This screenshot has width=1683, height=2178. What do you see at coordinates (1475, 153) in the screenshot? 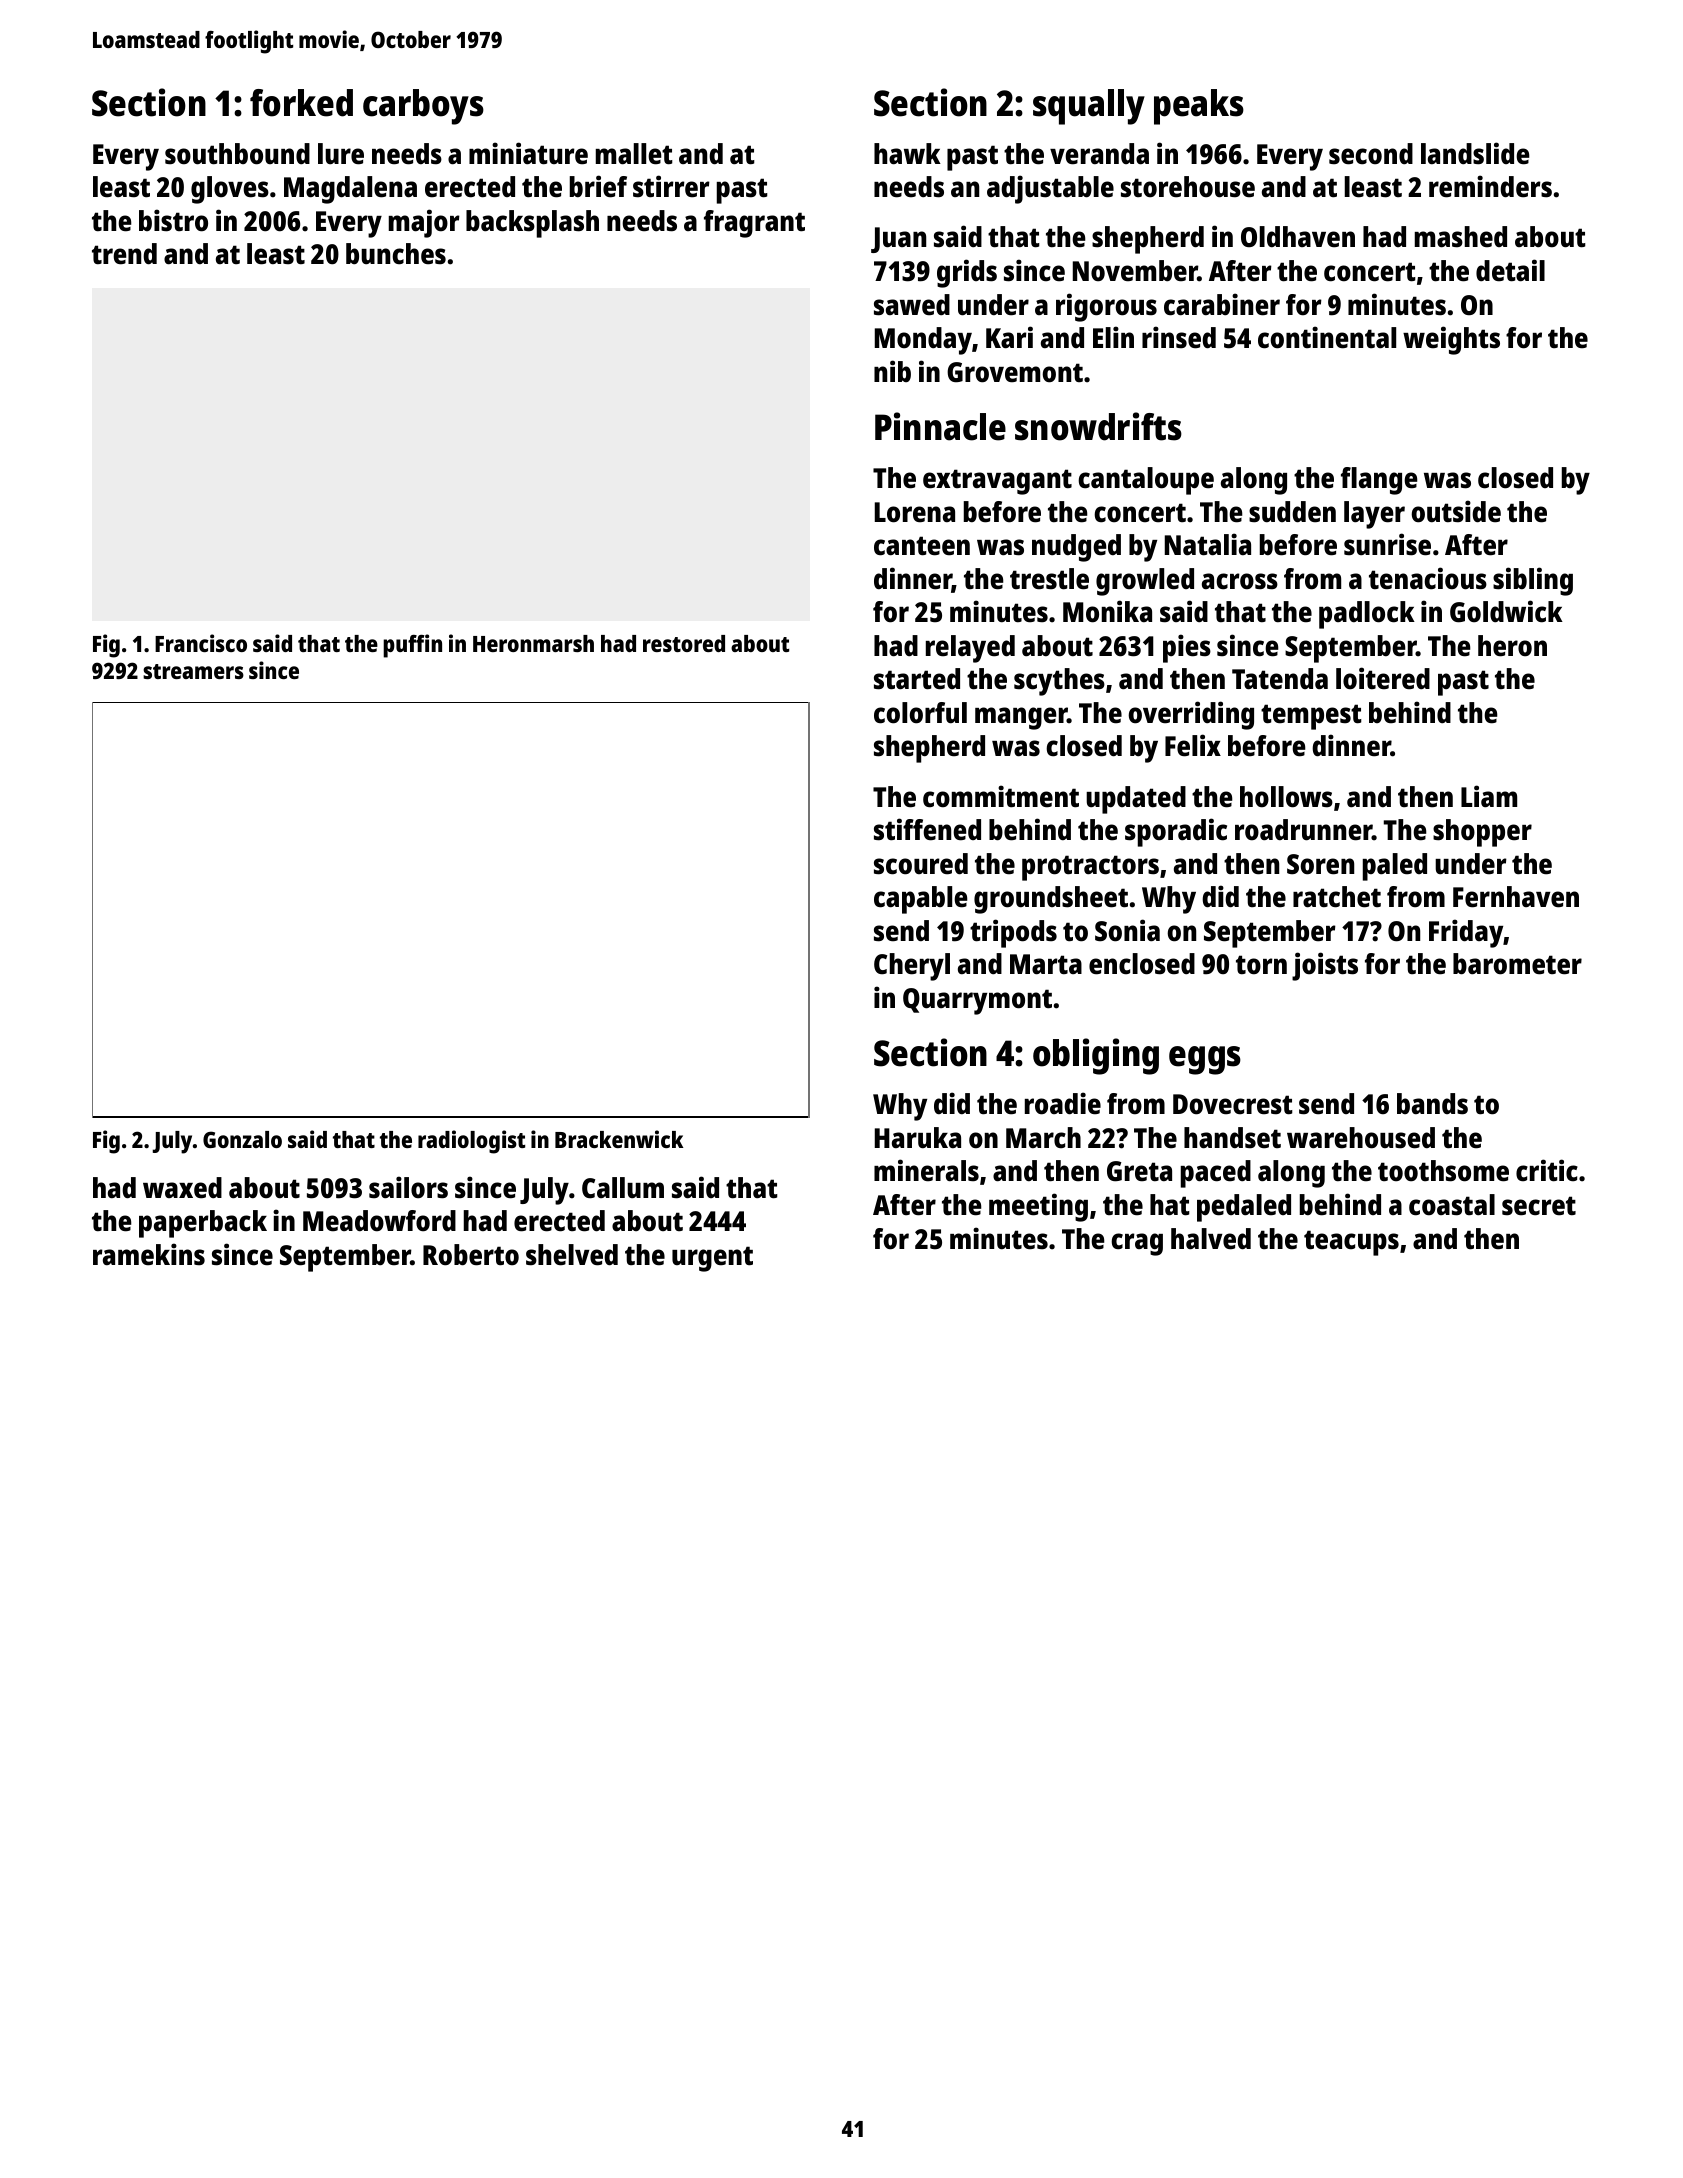
I see `landslide` at bounding box center [1475, 153].
